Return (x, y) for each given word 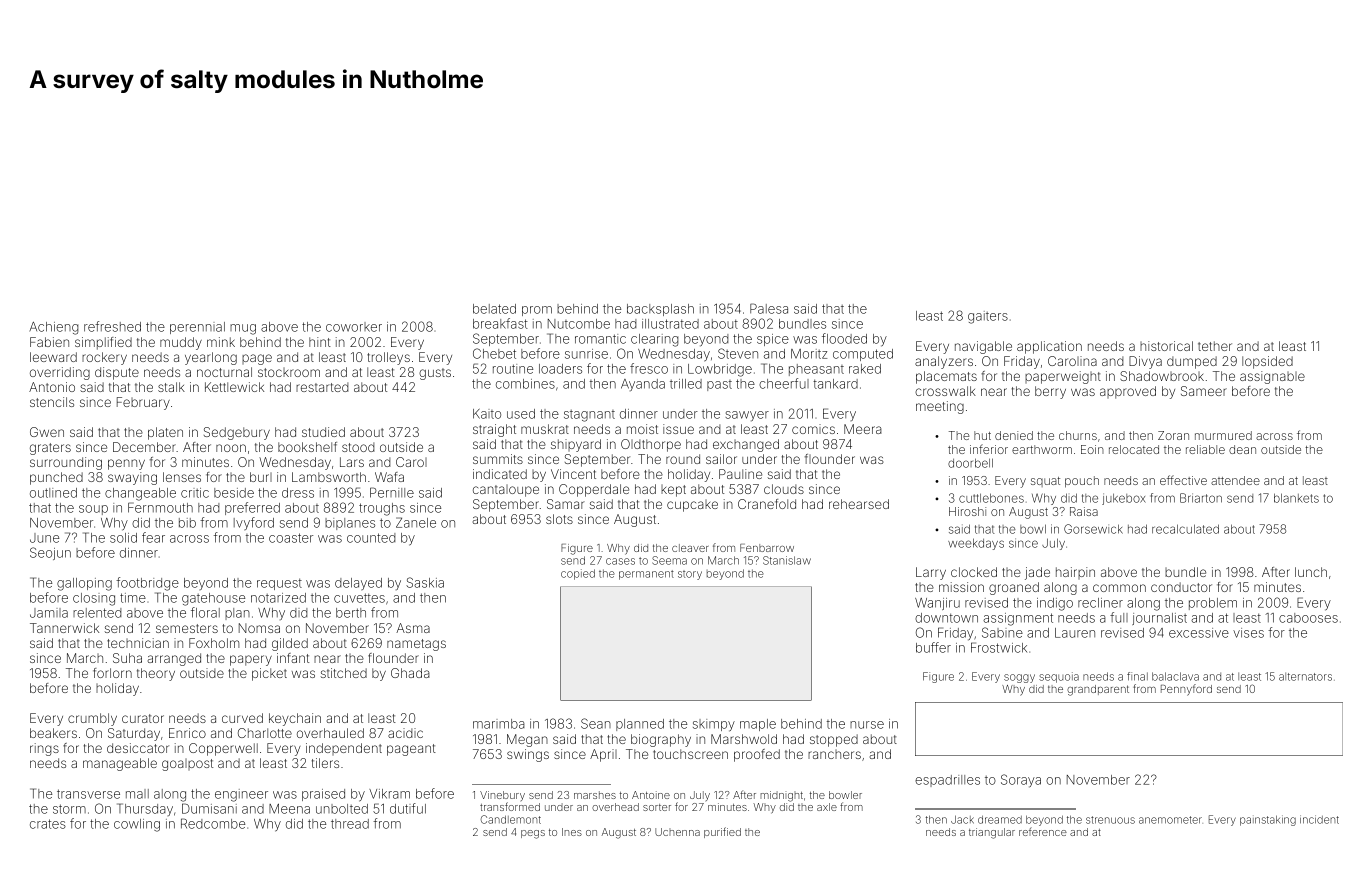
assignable (1272, 377)
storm (69, 809)
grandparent (1098, 690)
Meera (863, 429)
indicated (500, 474)
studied (323, 432)
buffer (933, 647)
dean (1242, 449)
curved (242, 718)
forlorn (112, 673)
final (1137, 676)
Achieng (54, 328)
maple (758, 725)
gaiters (988, 317)
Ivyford (254, 523)
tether (1215, 346)
